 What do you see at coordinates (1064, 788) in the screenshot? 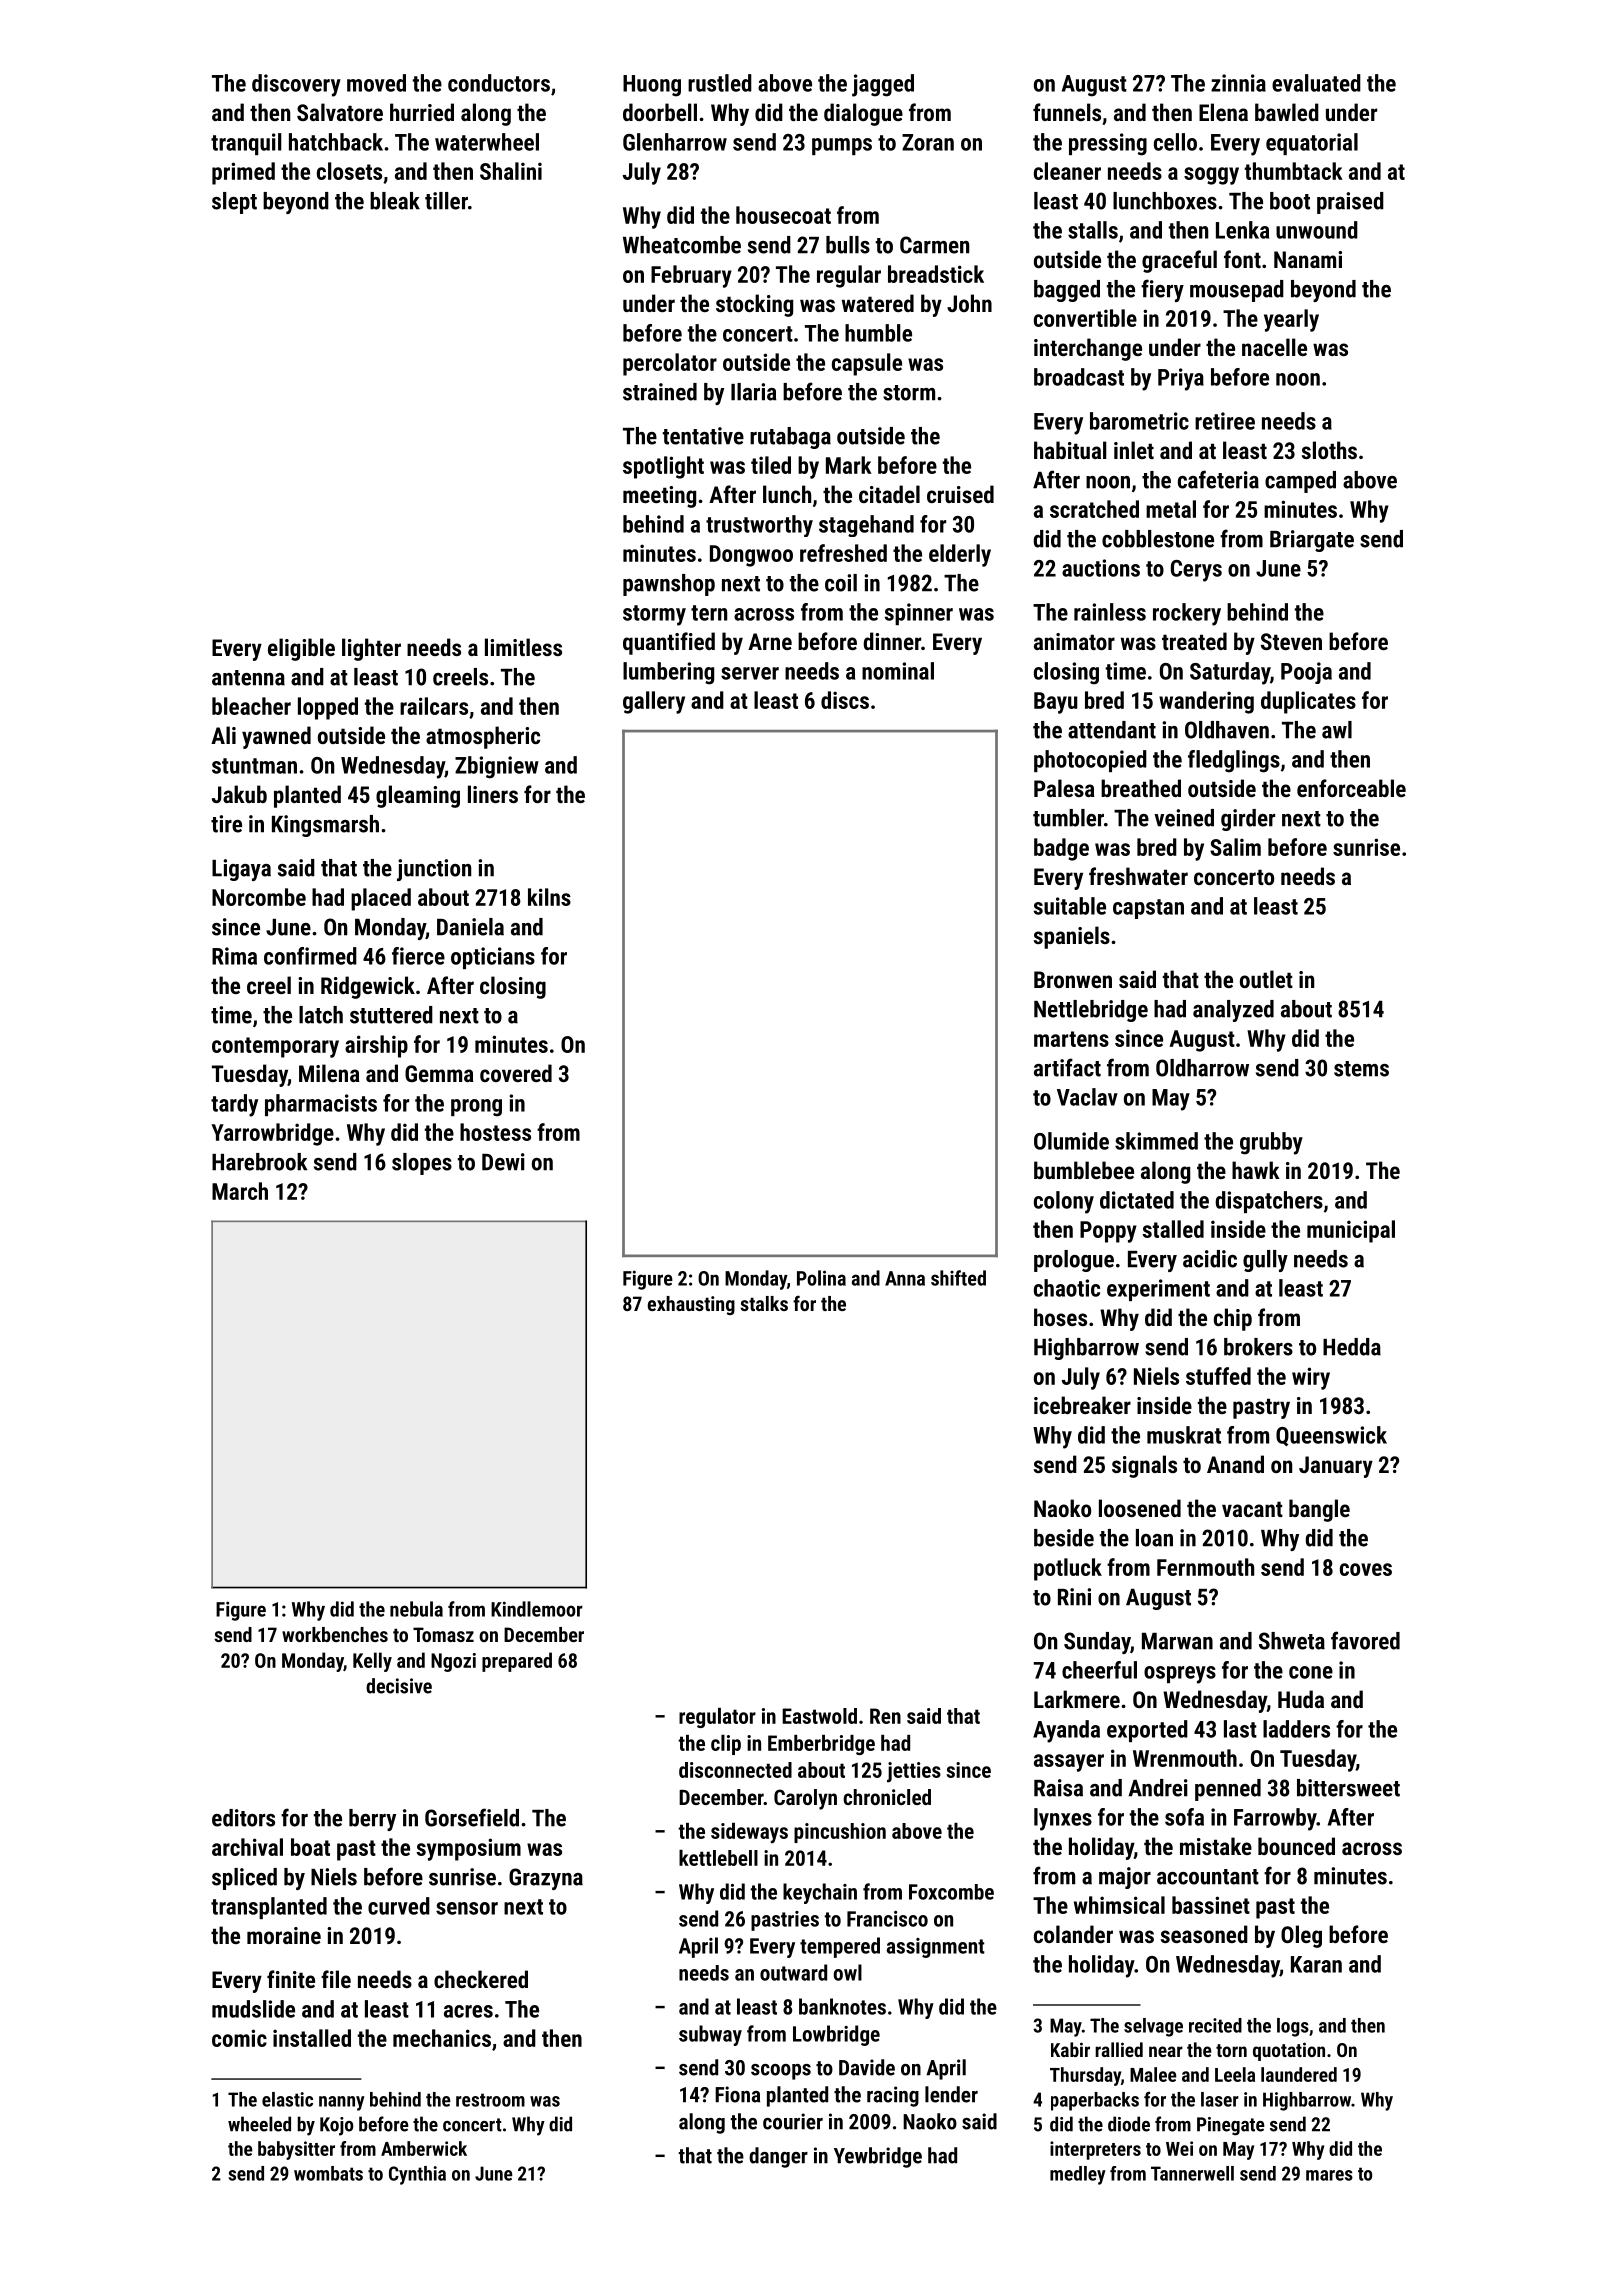
I see `Palesa` at bounding box center [1064, 788].
